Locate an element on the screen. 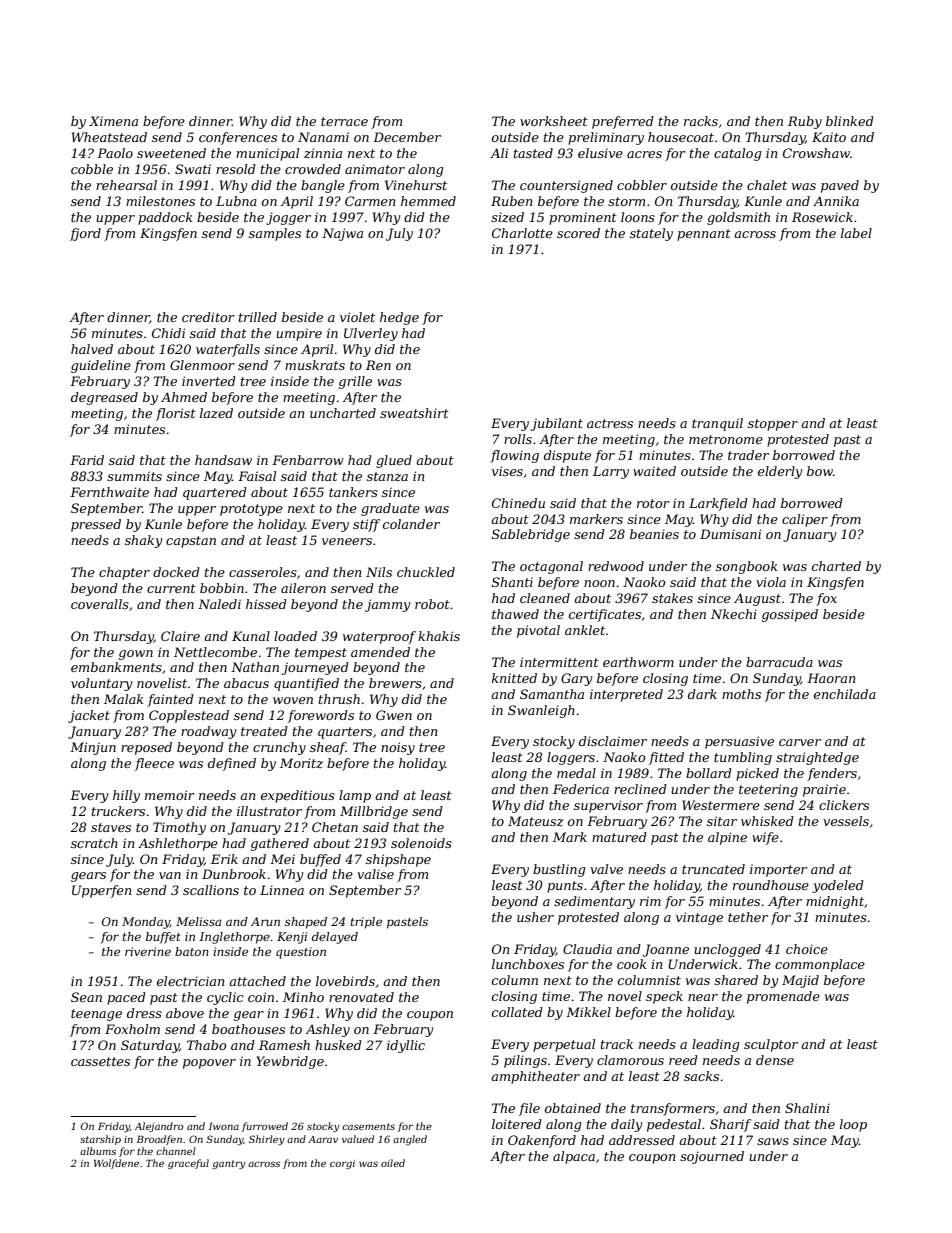 The width and height of the screenshot is (952, 1233). treated is located at coordinates (264, 731).
